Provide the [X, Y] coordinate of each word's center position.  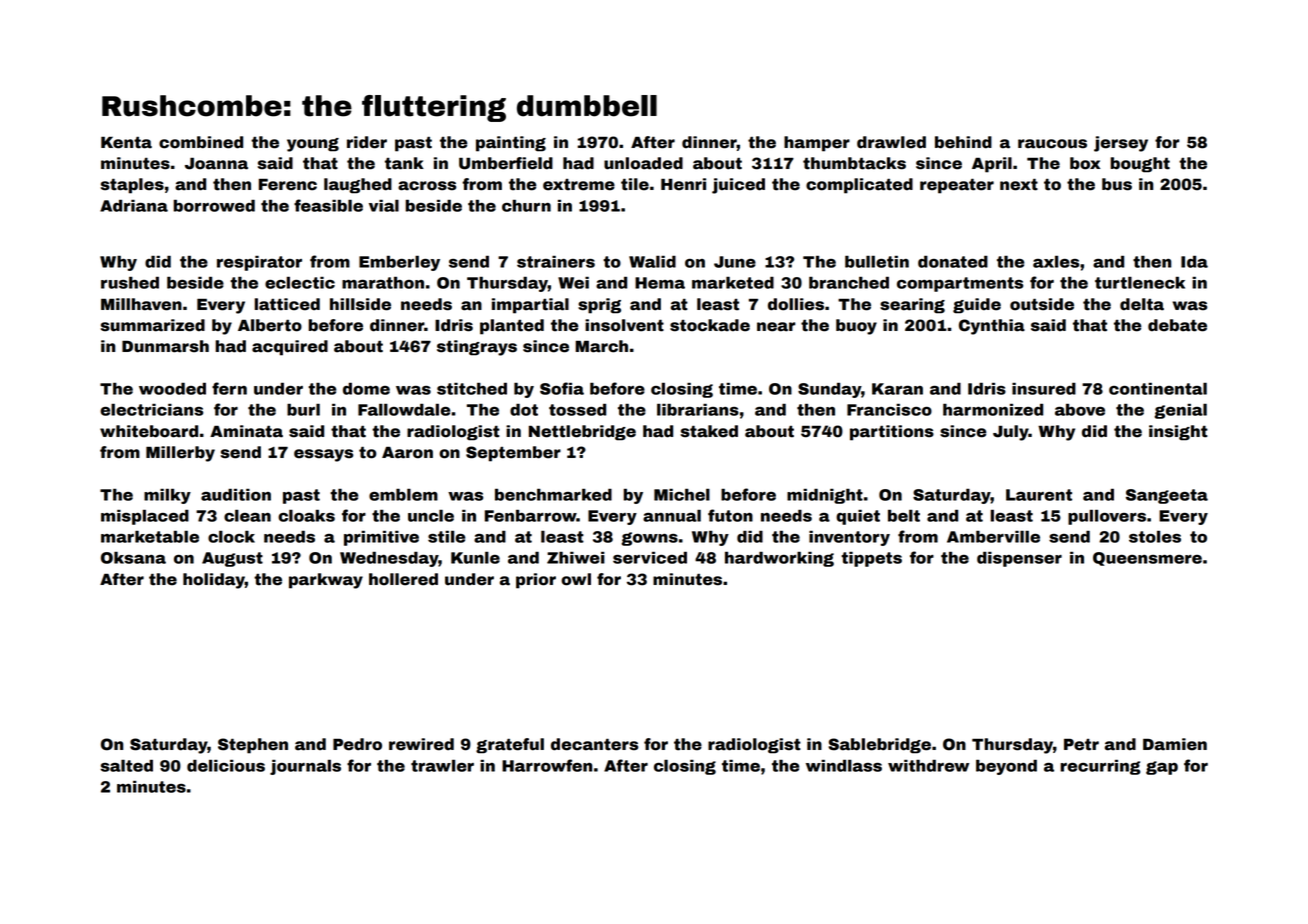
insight [1178, 433]
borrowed [214, 206]
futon [730, 515]
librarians [698, 410]
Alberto [270, 325]
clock [231, 537]
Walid [652, 262]
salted [126, 766]
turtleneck [1140, 283]
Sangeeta [1167, 496]
